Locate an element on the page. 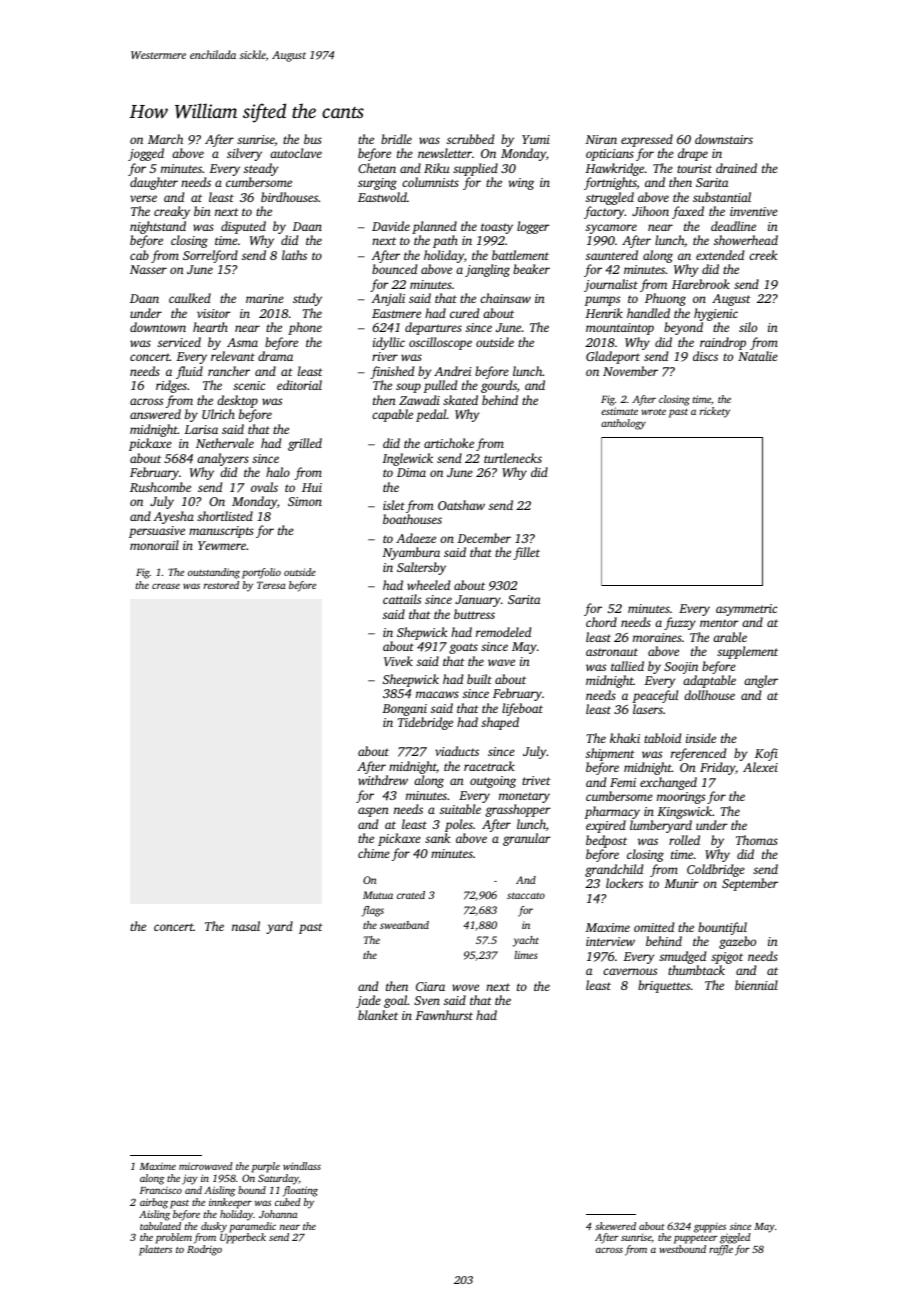 This page has height=1316, width=908. skewered is located at coordinates (615, 1226).
